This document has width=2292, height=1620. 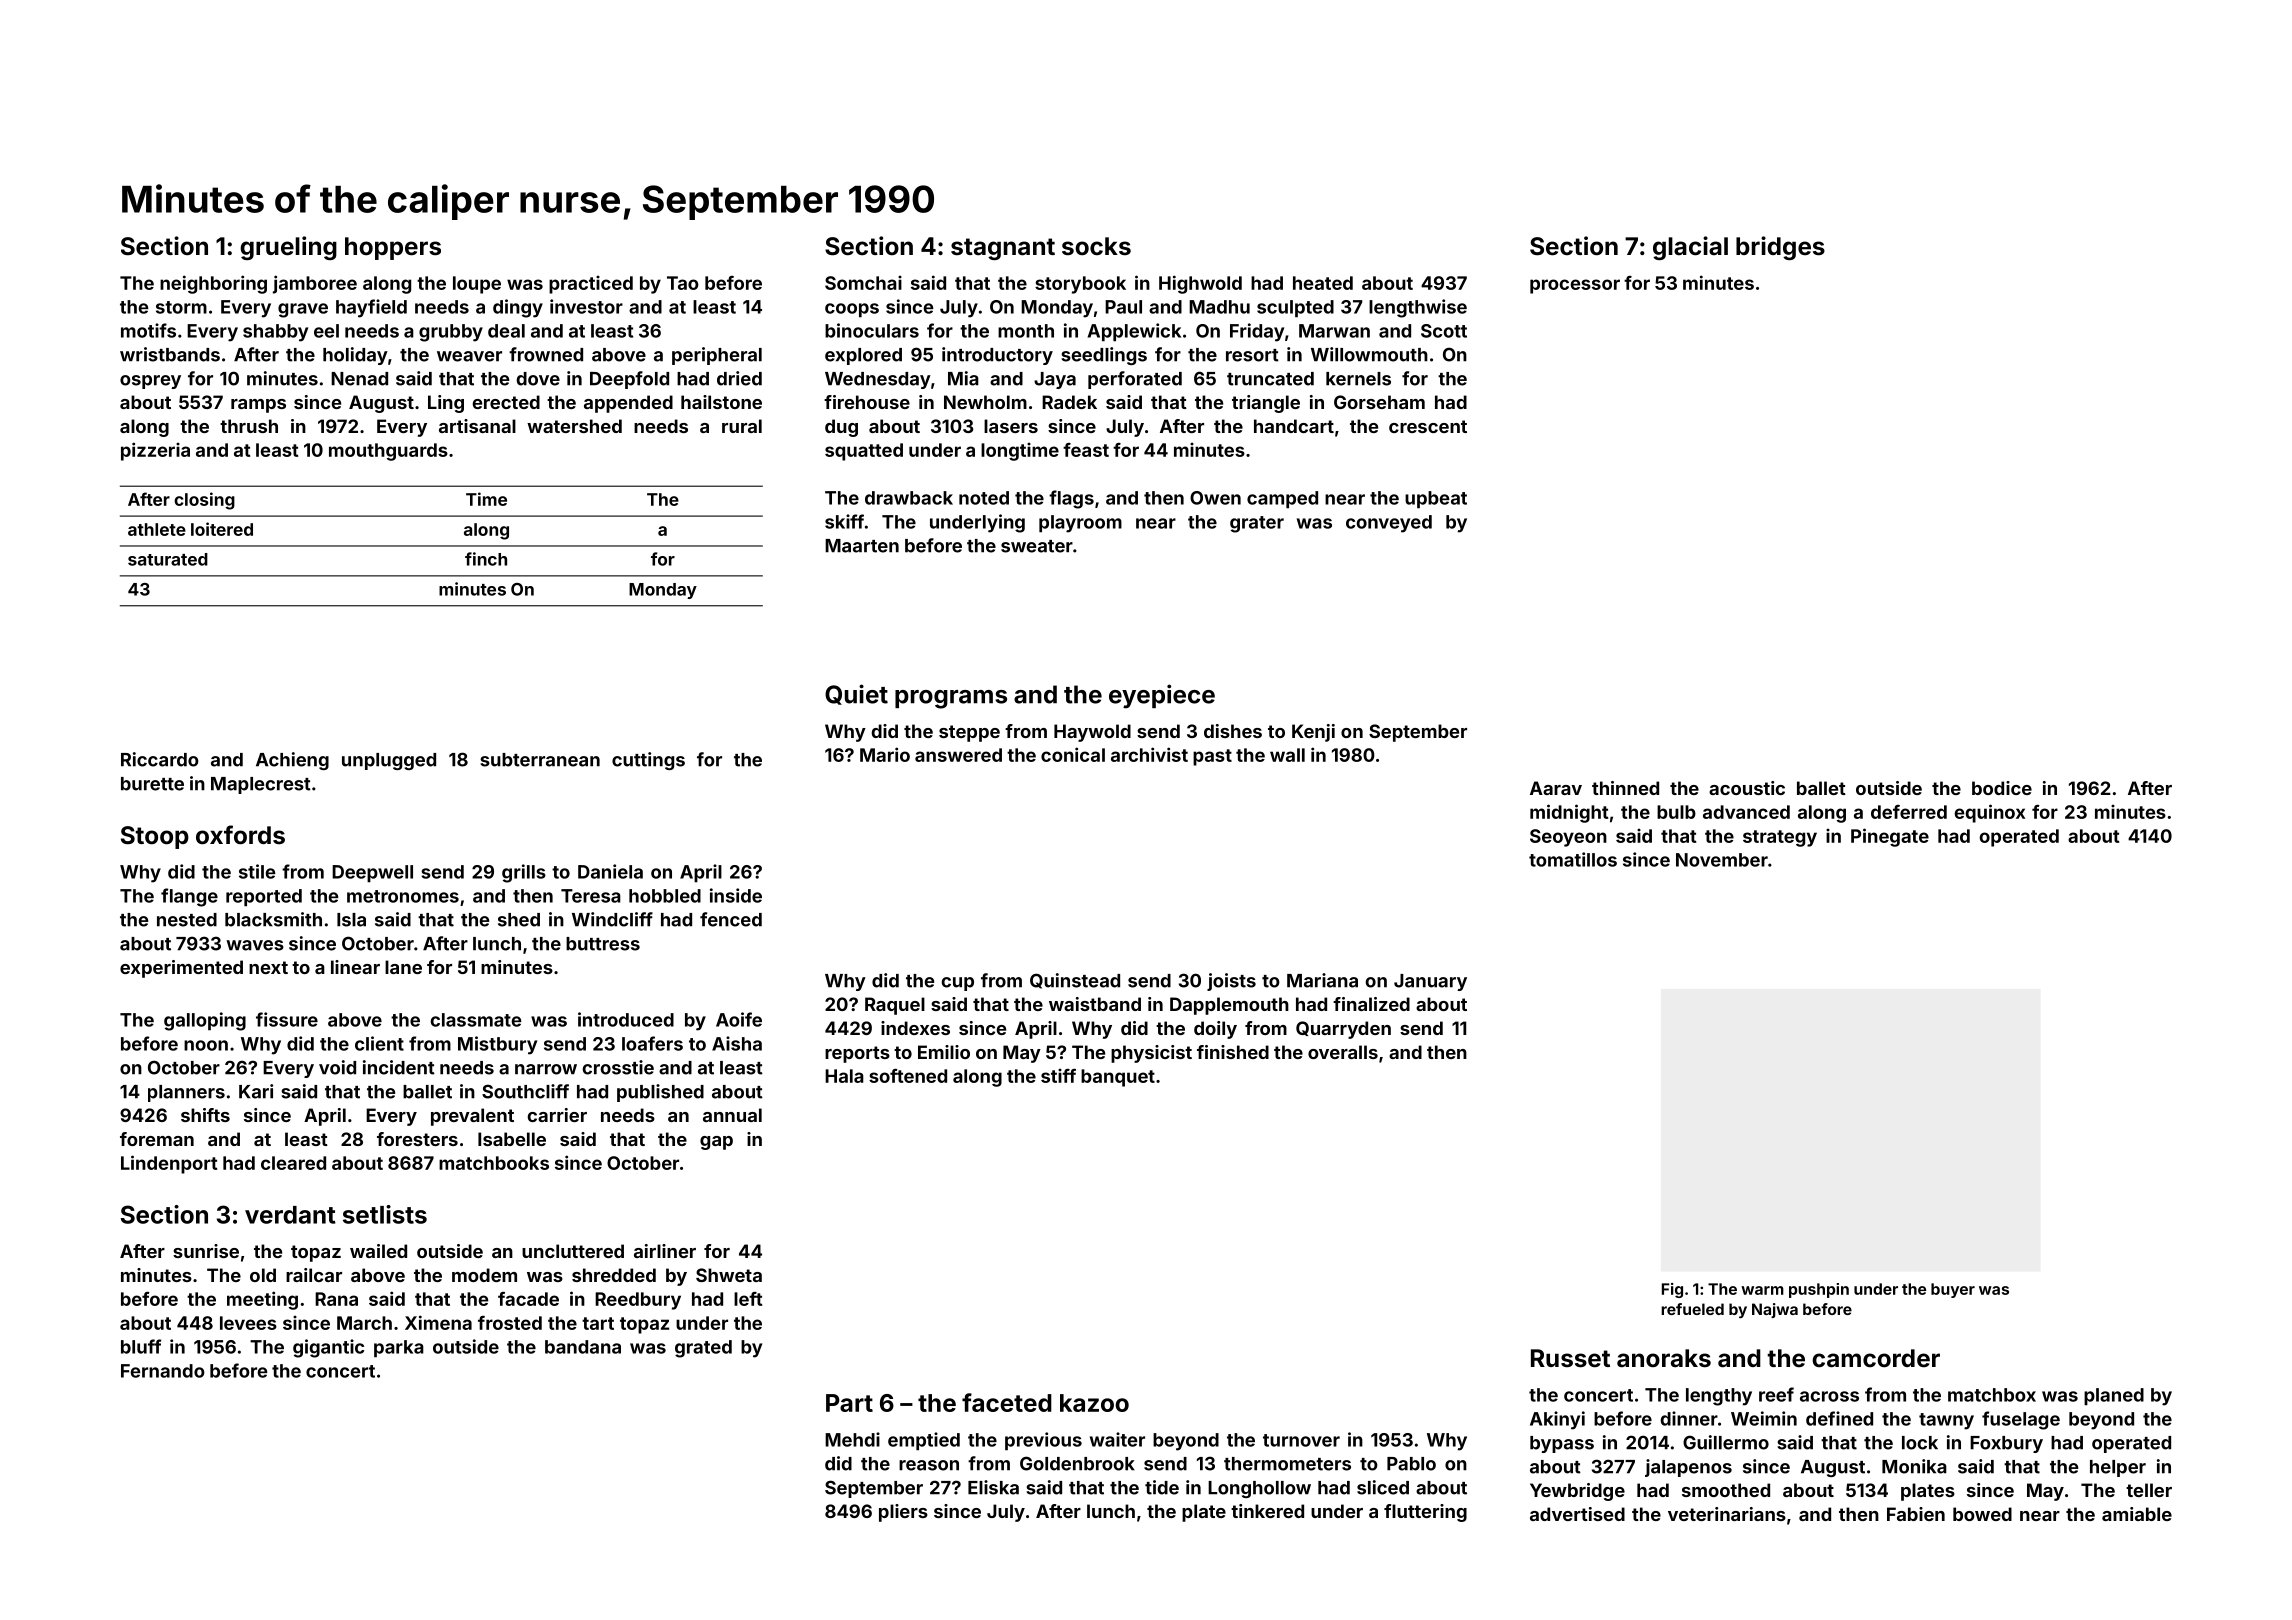 What do you see at coordinates (1722, 860) in the document?
I see `November` at bounding box center [1722, 860].
